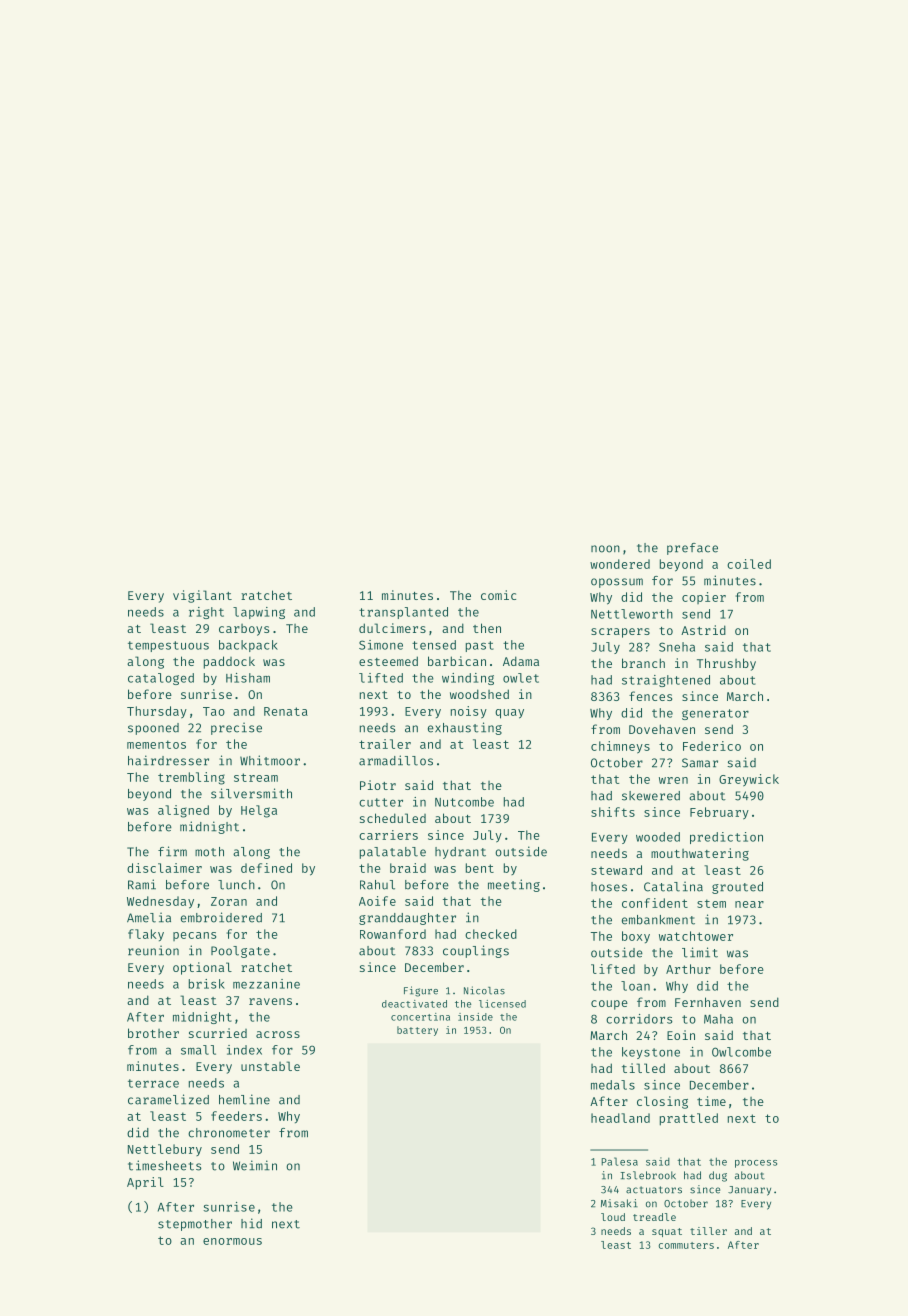  I want to click on caramelized, so click(168, 1099).
